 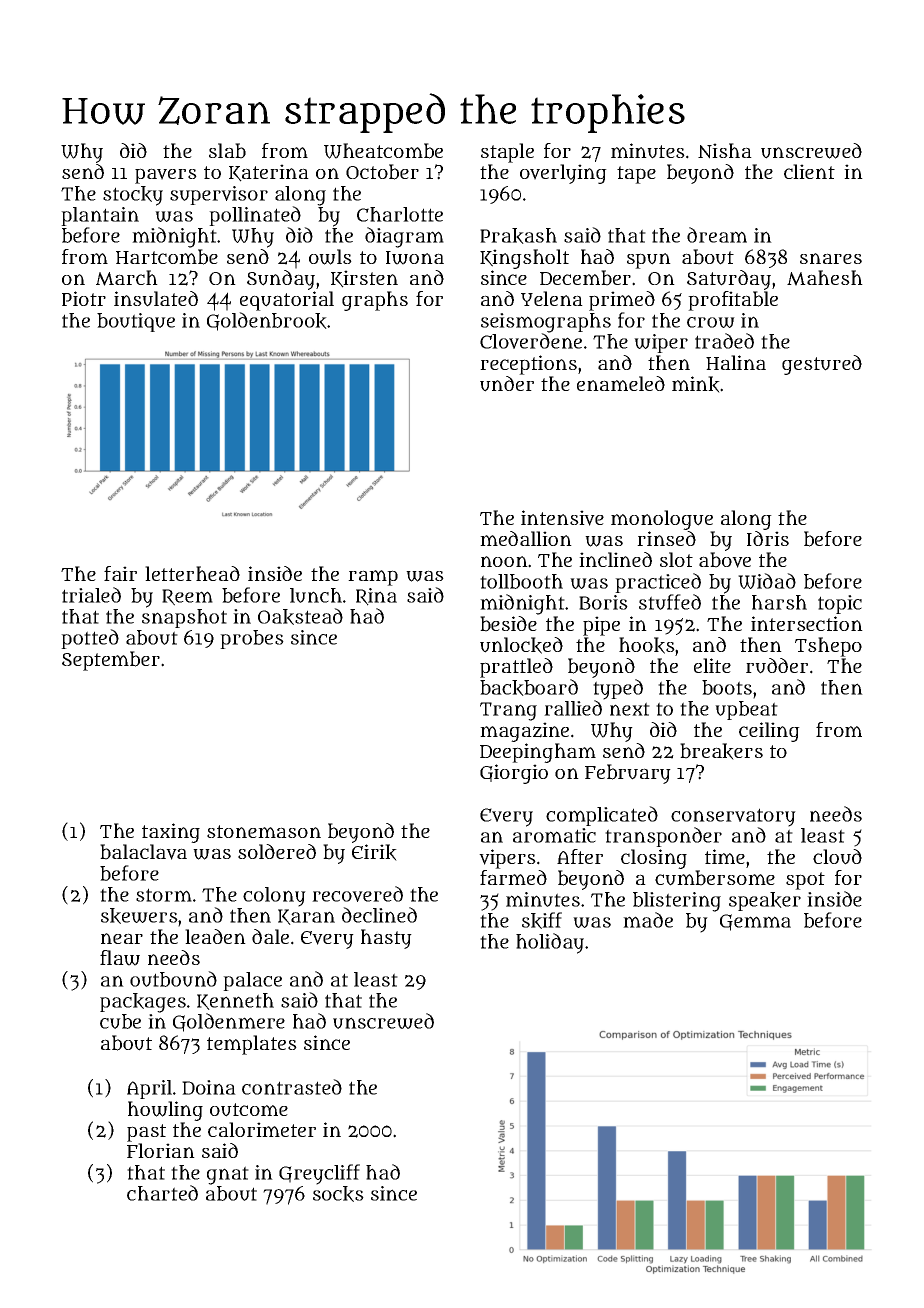 I want to click on breakers, so click(x=721, y=751).
